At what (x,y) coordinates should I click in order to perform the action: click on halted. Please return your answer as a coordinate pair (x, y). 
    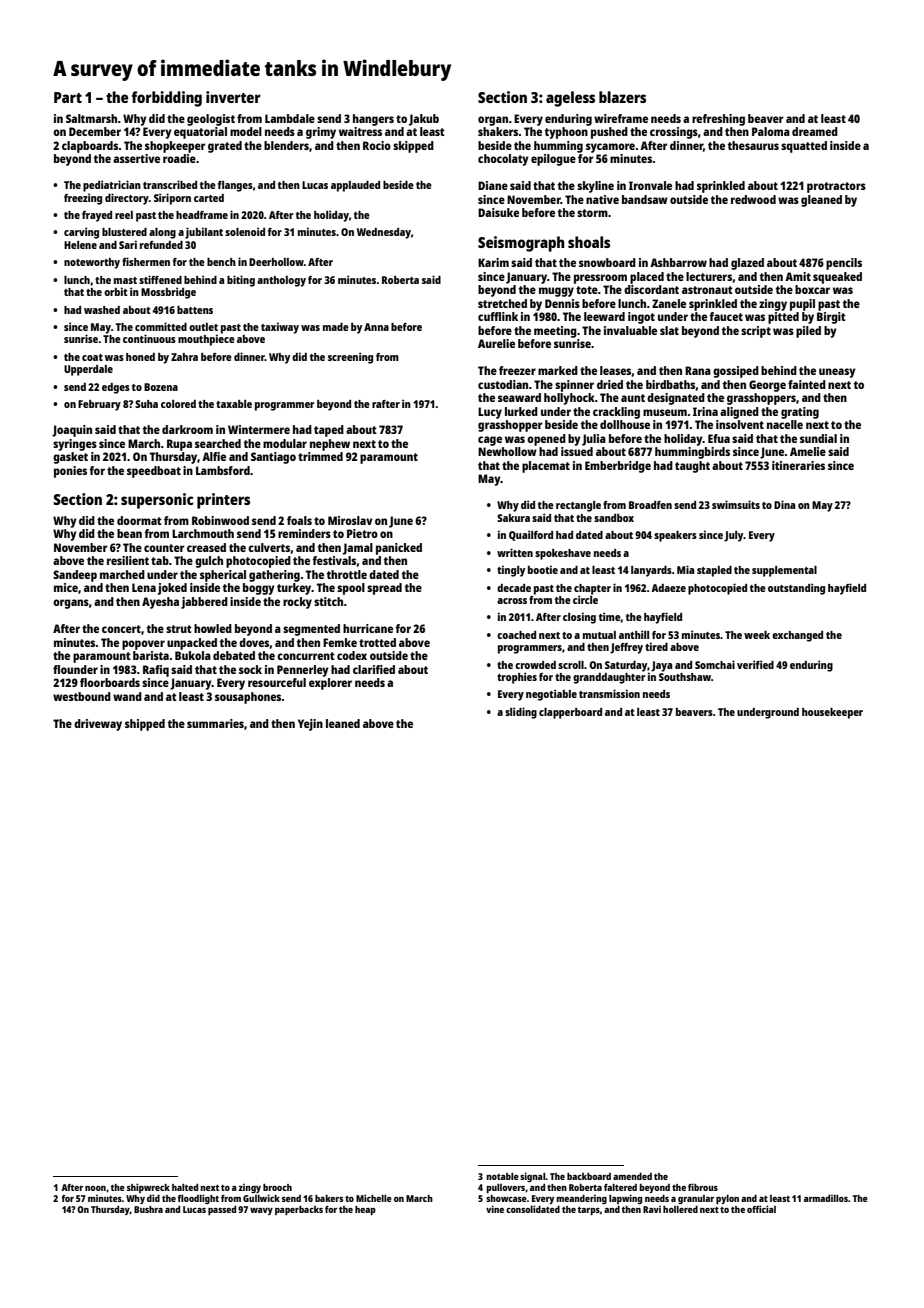
    Looking at the image, I should click on (185, 1187).
